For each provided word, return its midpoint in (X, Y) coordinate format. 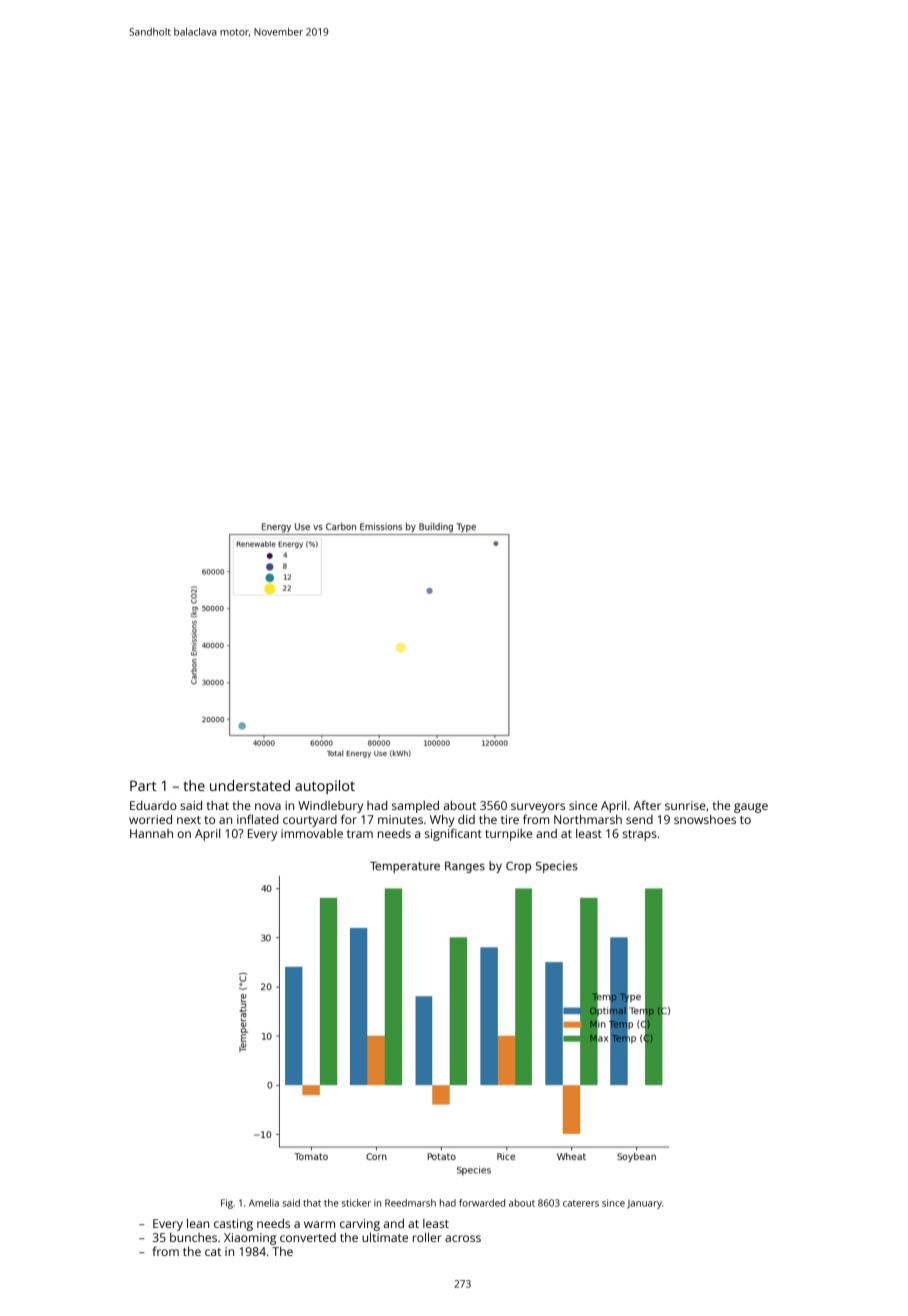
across (463, 1238)
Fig (227, 1204)
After (647, 805)
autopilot (325, 787)
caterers (581, 1203)
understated (250, 785)
